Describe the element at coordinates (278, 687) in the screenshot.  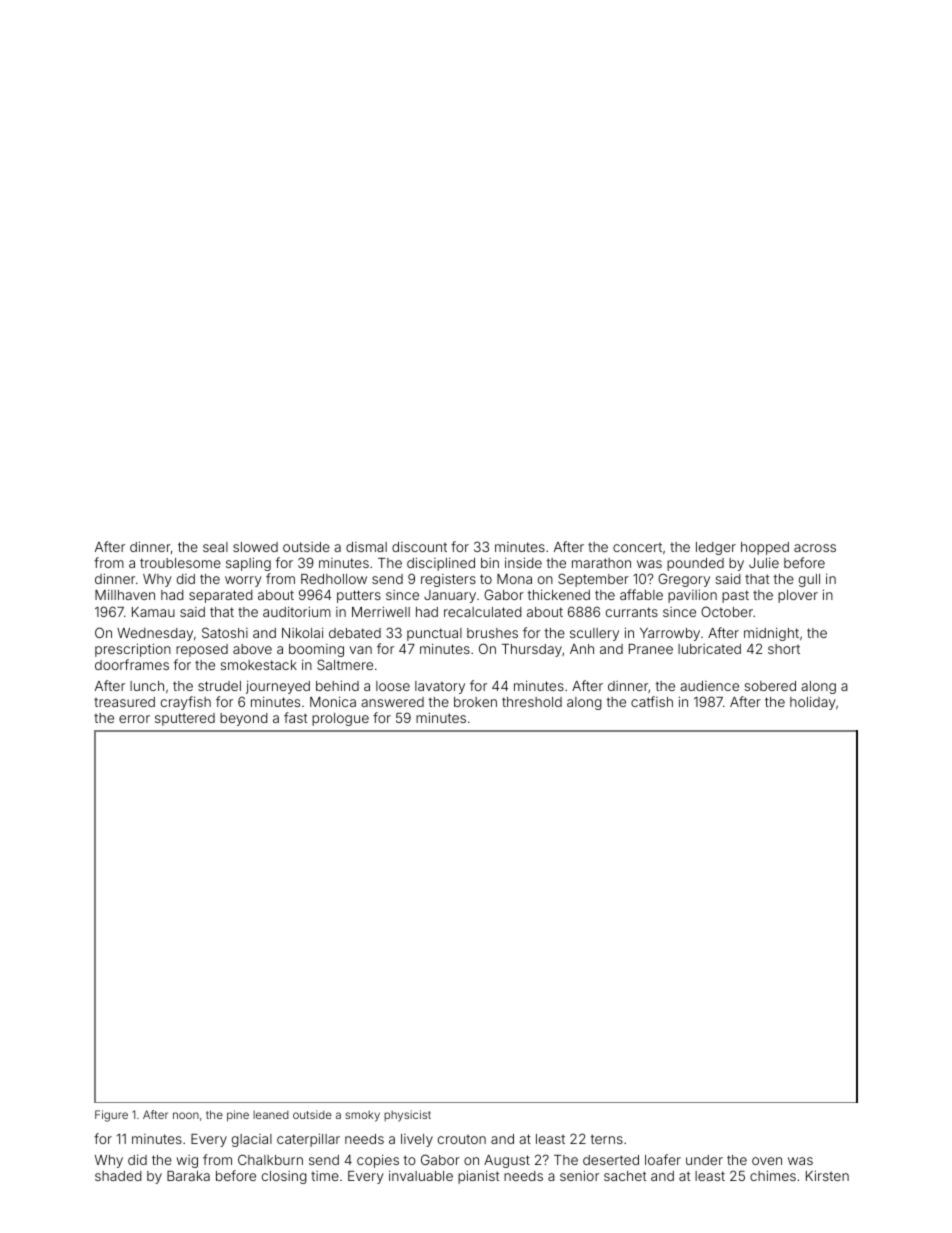
I see `journeyed` at that location.
